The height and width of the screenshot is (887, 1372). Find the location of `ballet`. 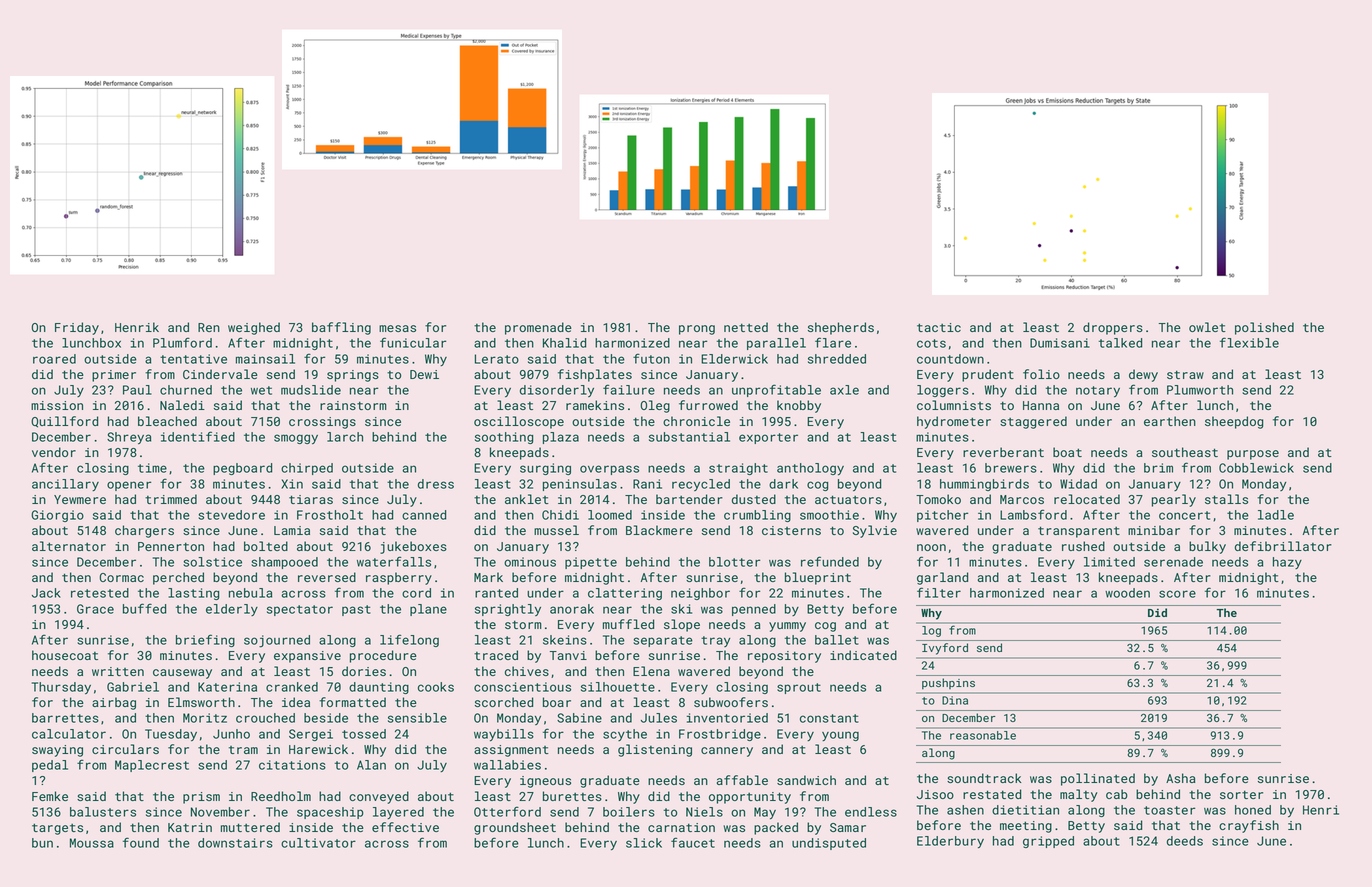

ballet is located at coordinates (837, 640).
